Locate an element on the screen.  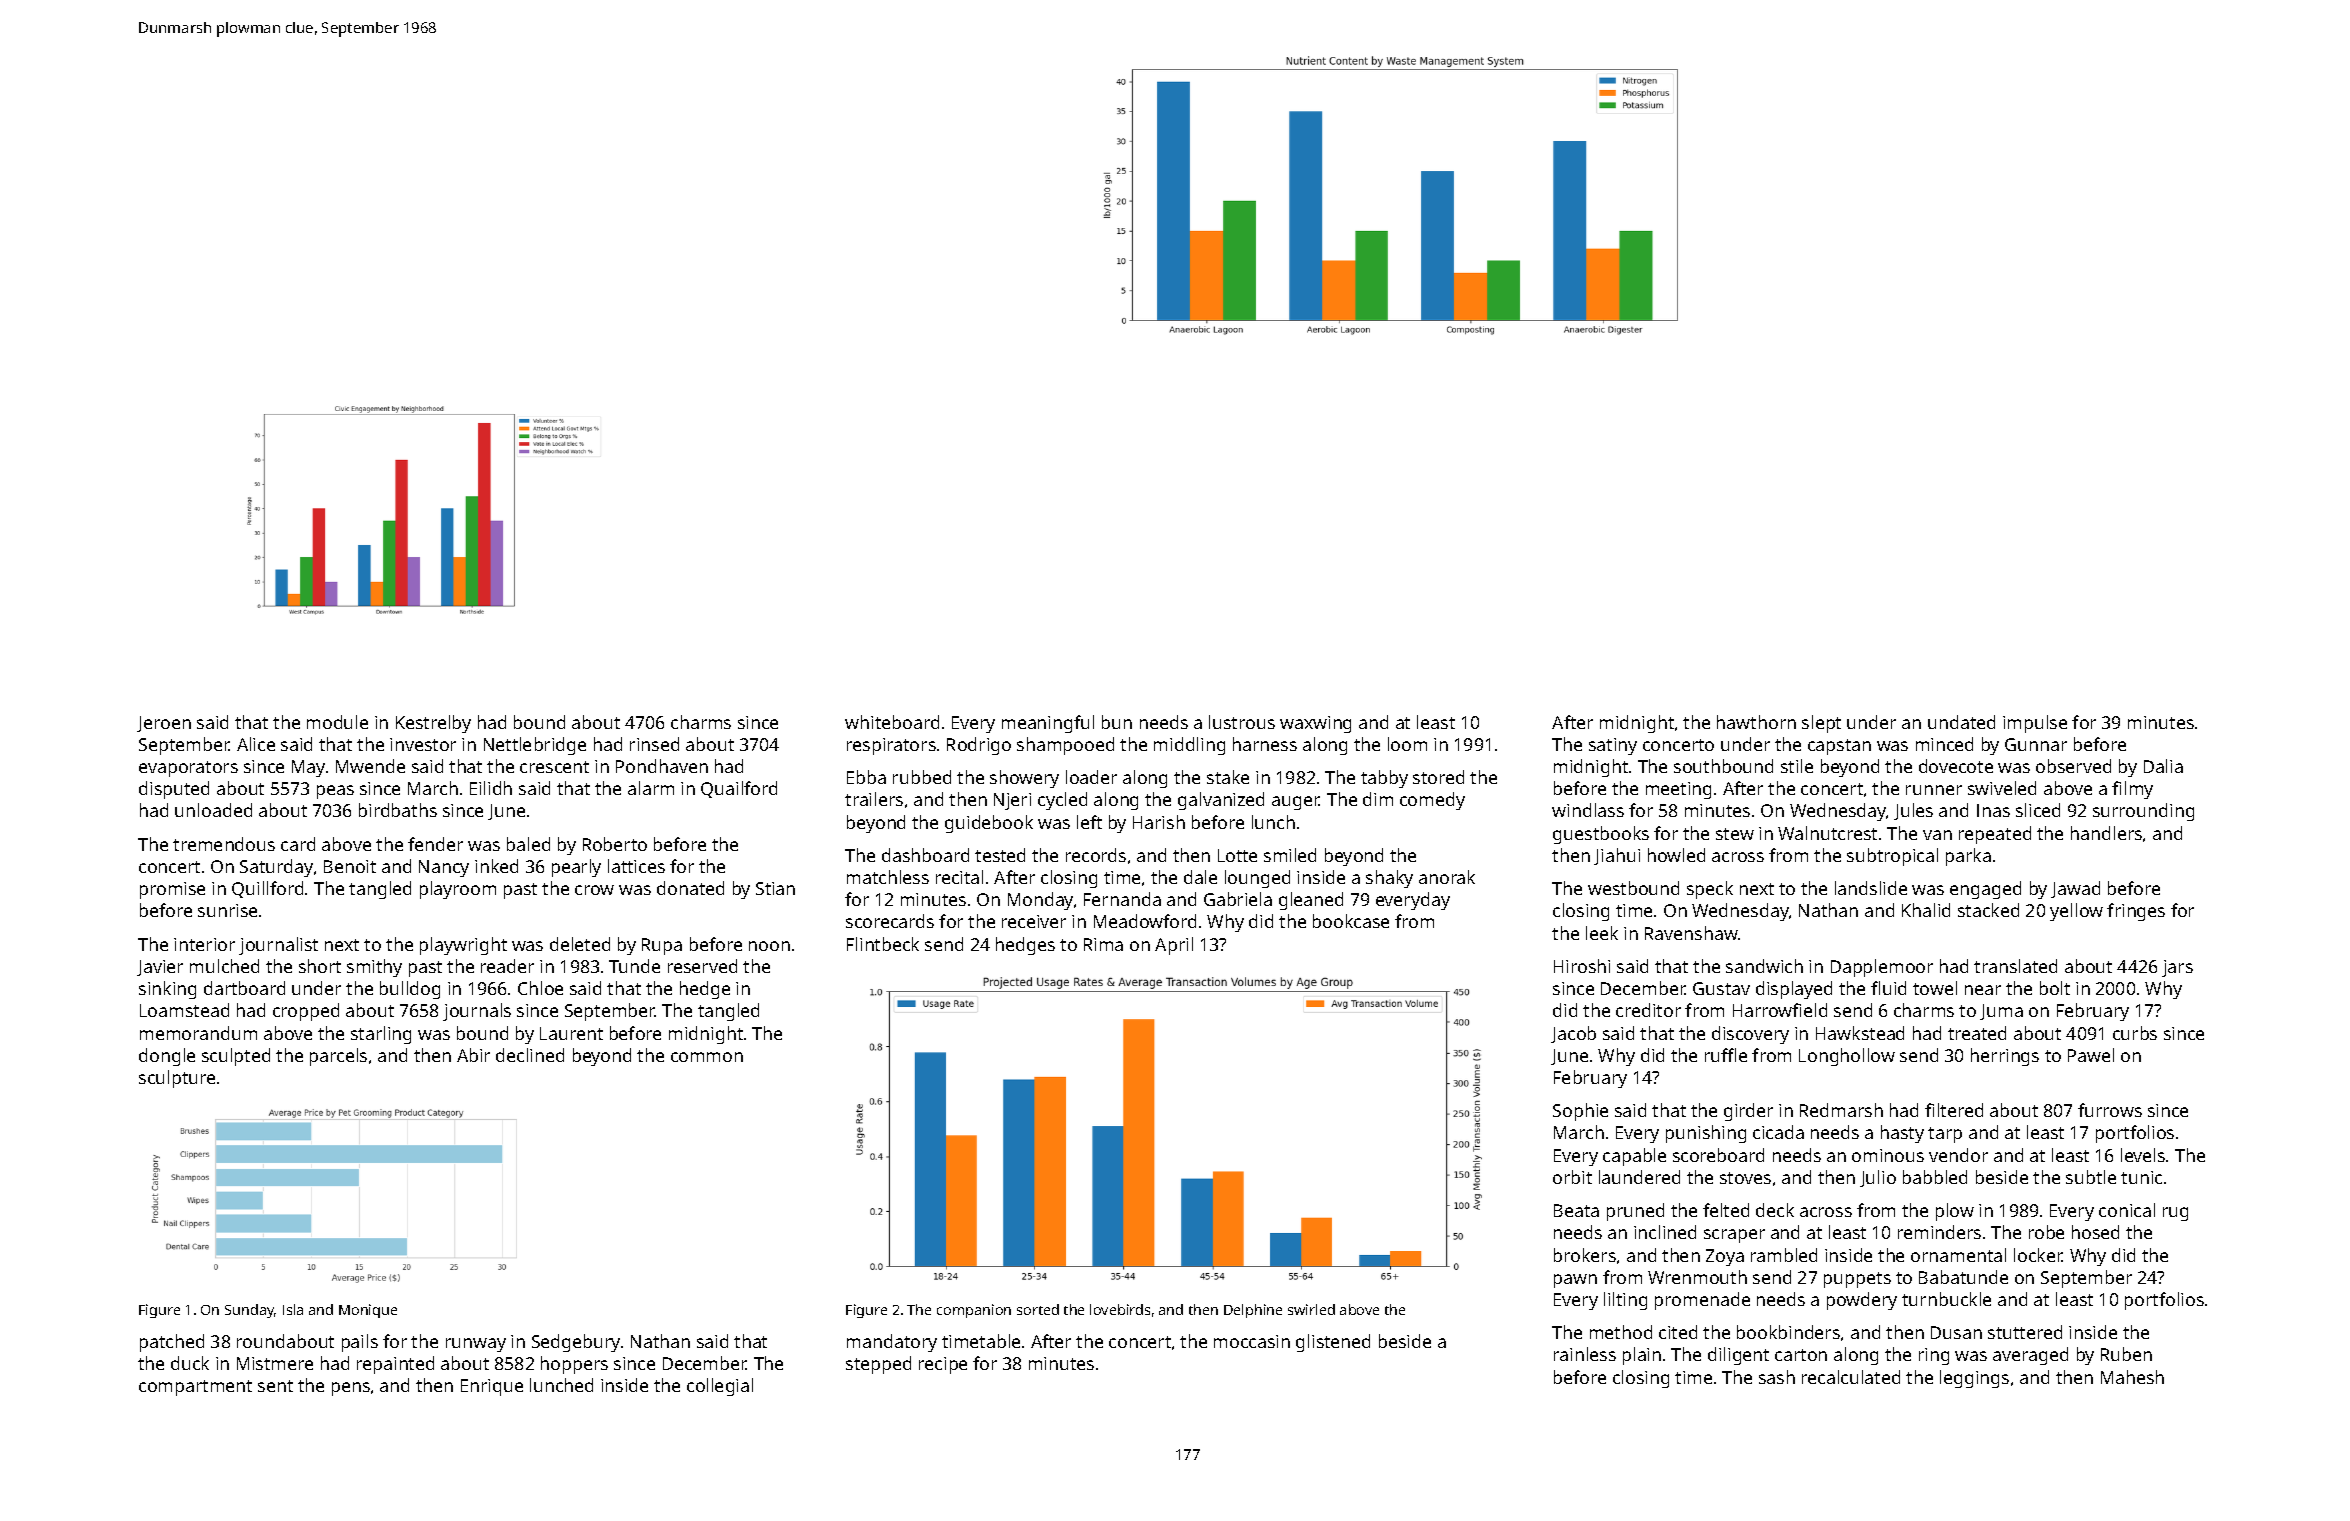
evaporators is located at coordinates (188, 769).
